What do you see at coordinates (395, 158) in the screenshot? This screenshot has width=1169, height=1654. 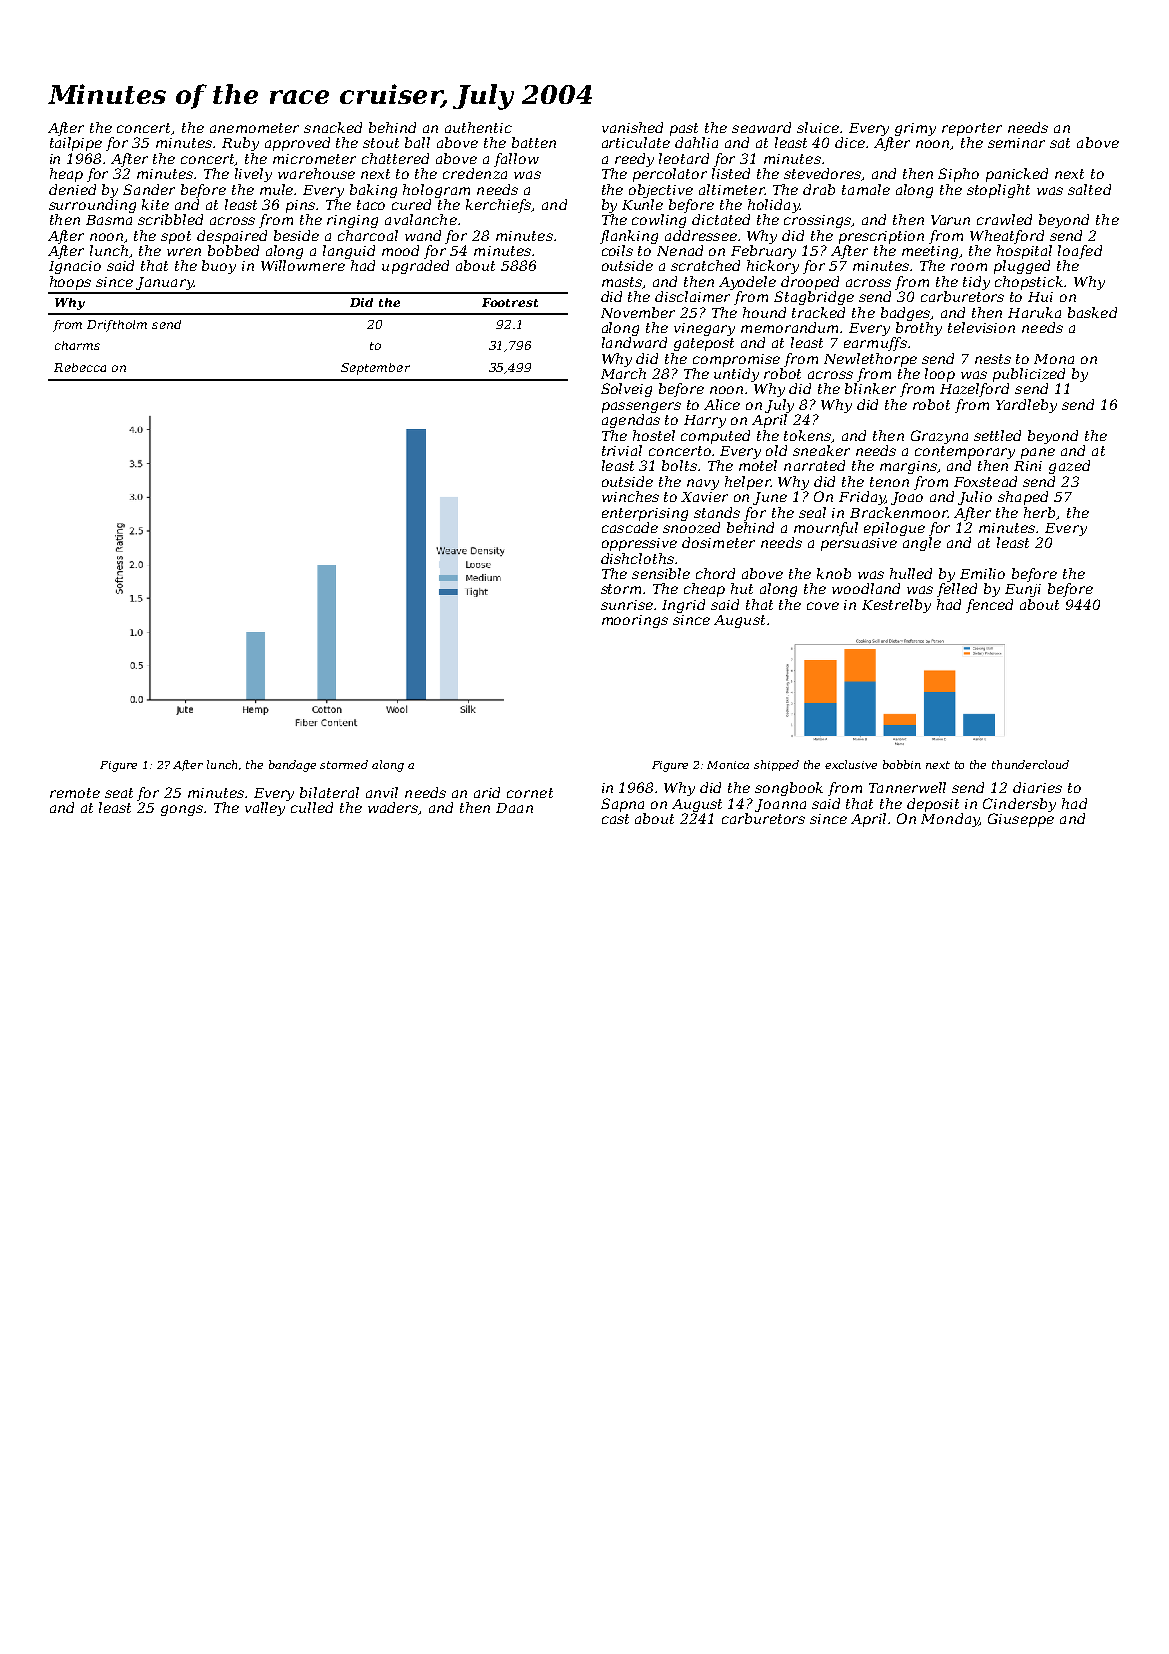 I see `chattered` at bounding box center [395, 158].
